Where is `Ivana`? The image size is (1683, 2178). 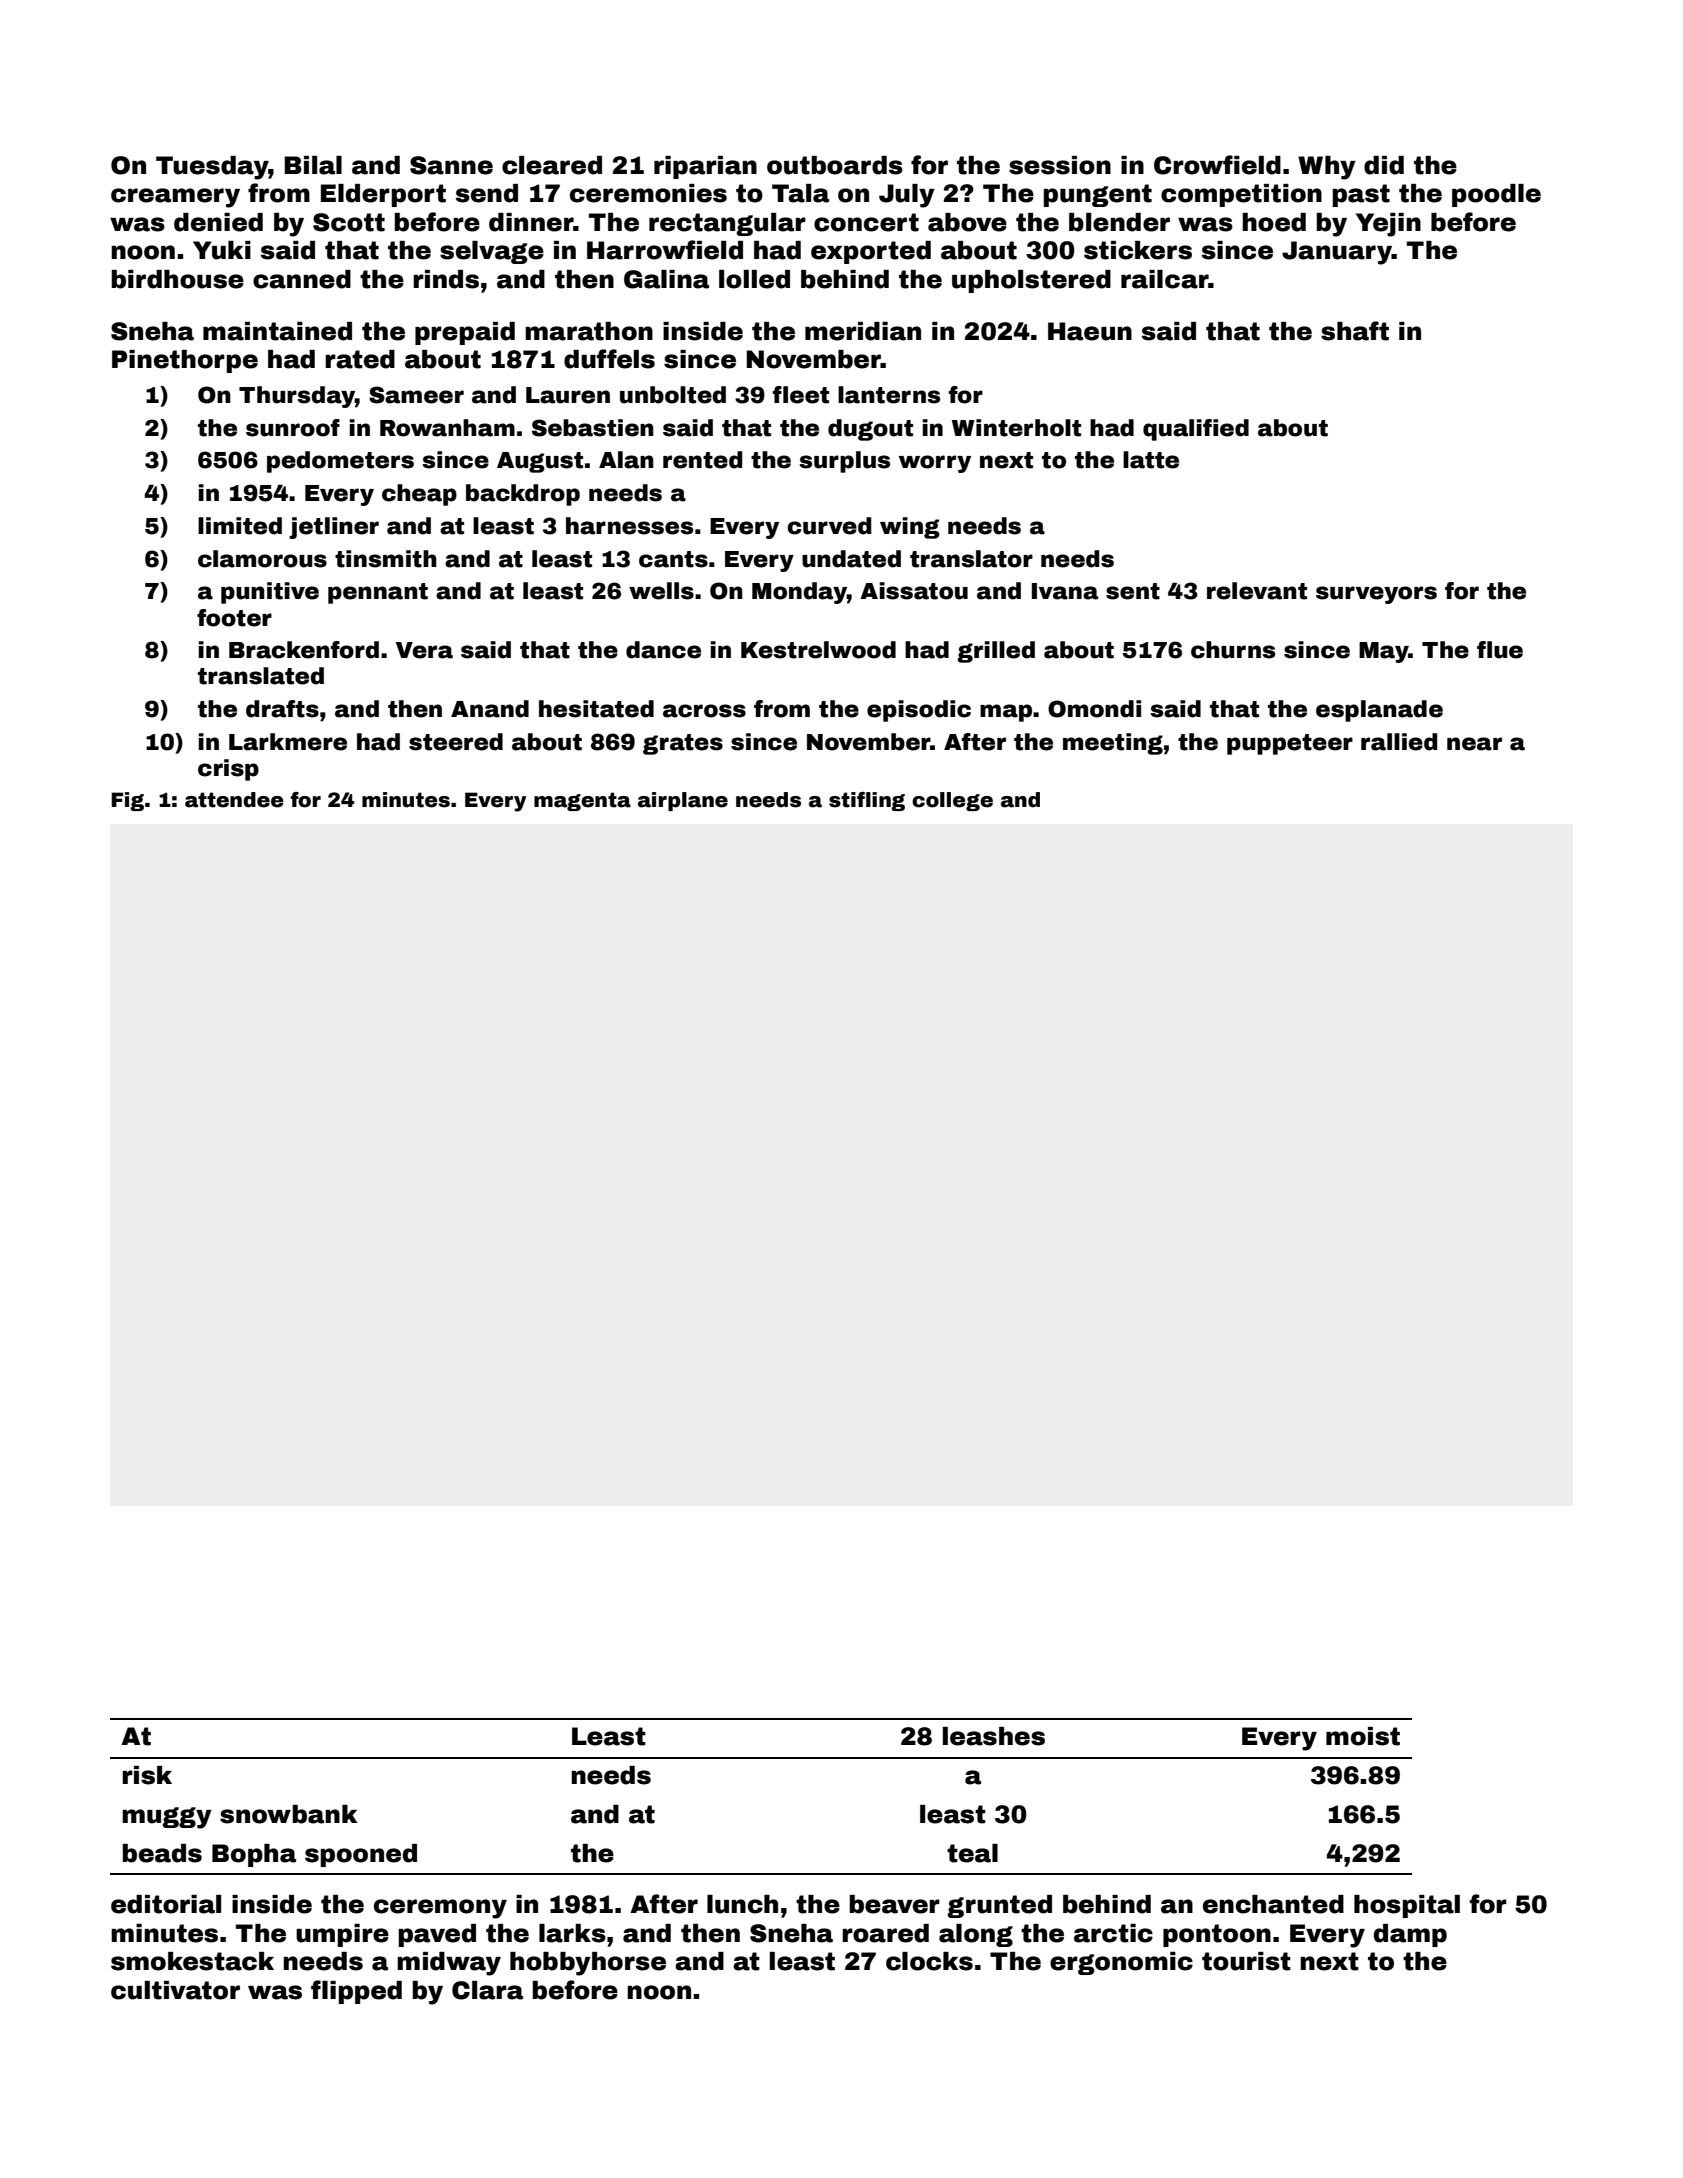 Ivana is located at coordinates (1065, 591).
